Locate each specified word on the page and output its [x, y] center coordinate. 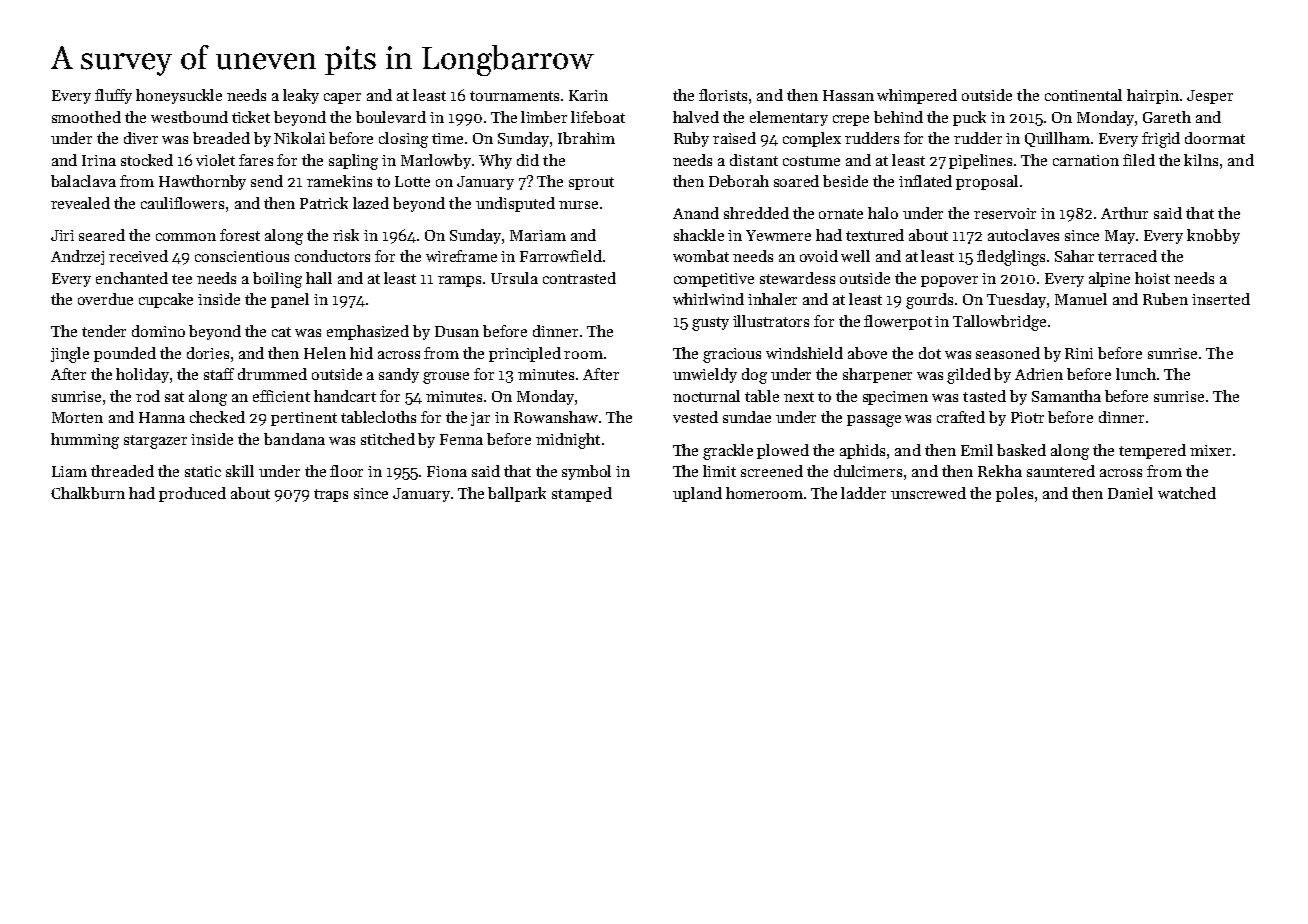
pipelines [980, 161]
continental [1083, 95]
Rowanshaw [556, 417]
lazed [371, 203]
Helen [325, 353]
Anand [696, 213]
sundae [747, 417]
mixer [1210, 450]
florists [723, 95]
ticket [251, 117]
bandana [294, 439]
